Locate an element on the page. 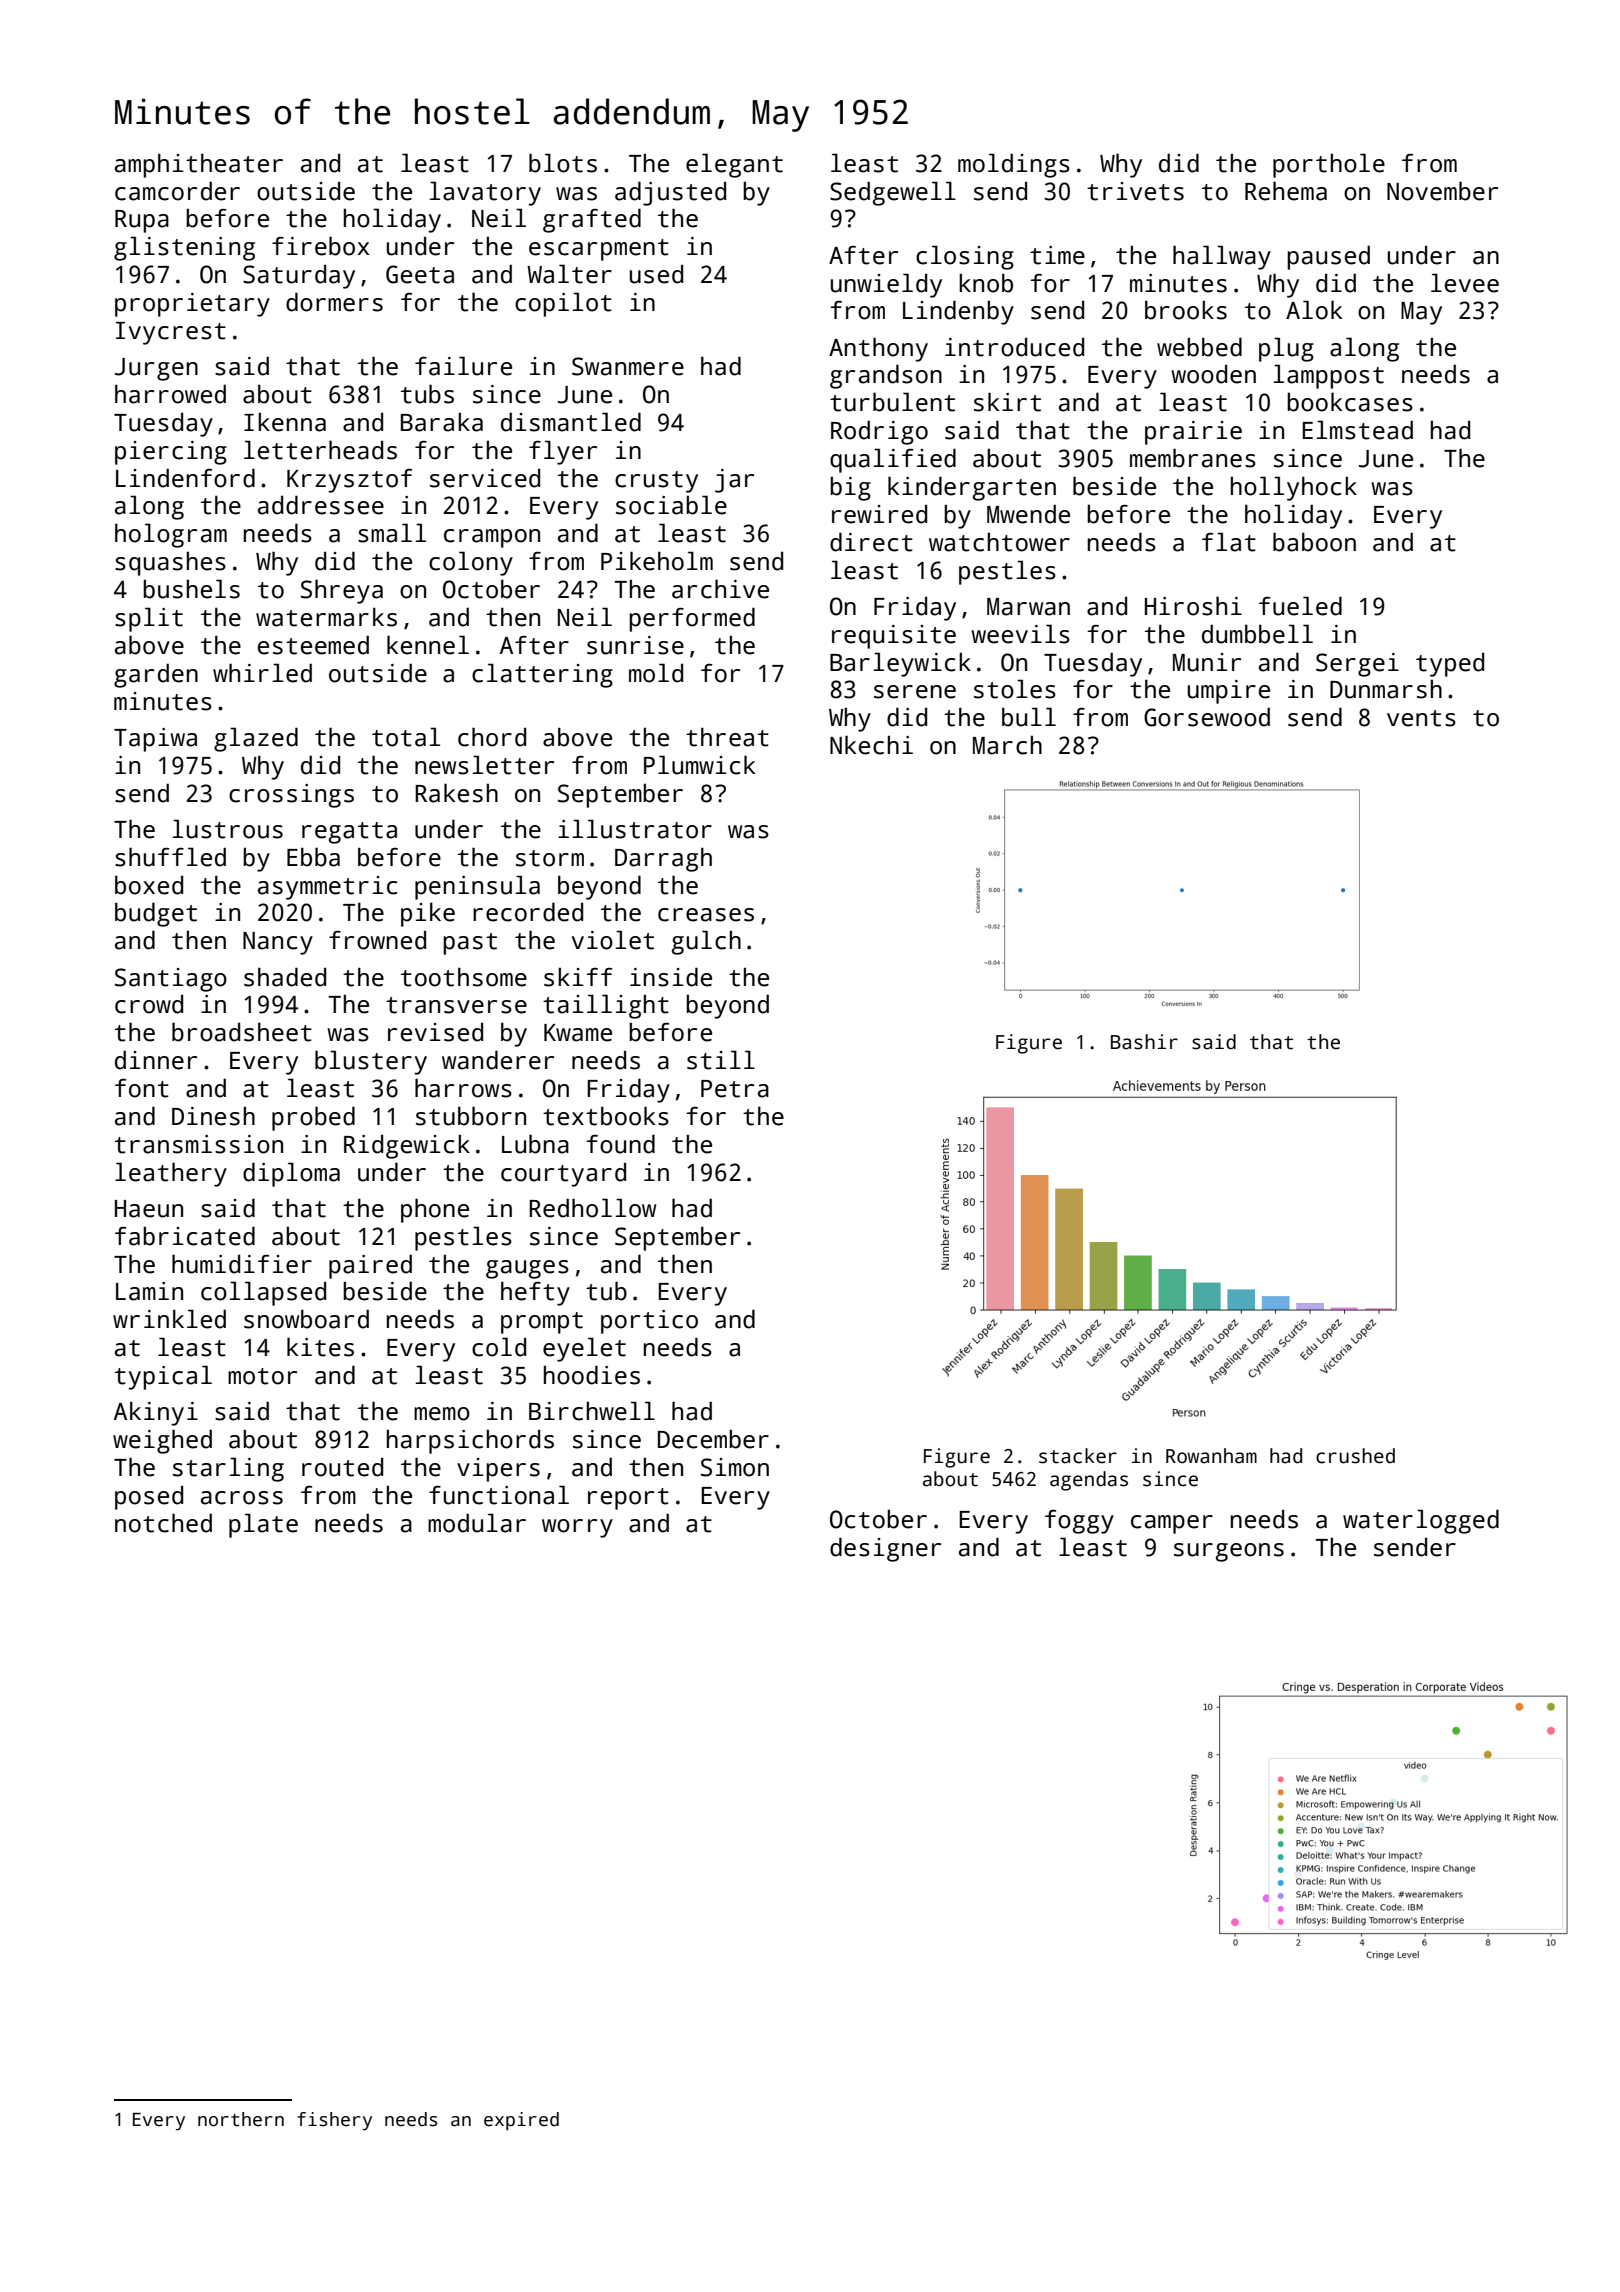 Image resolution: width=1620 pixels, height=2292 pixels. elegant is located at coordinates (734, 165).
